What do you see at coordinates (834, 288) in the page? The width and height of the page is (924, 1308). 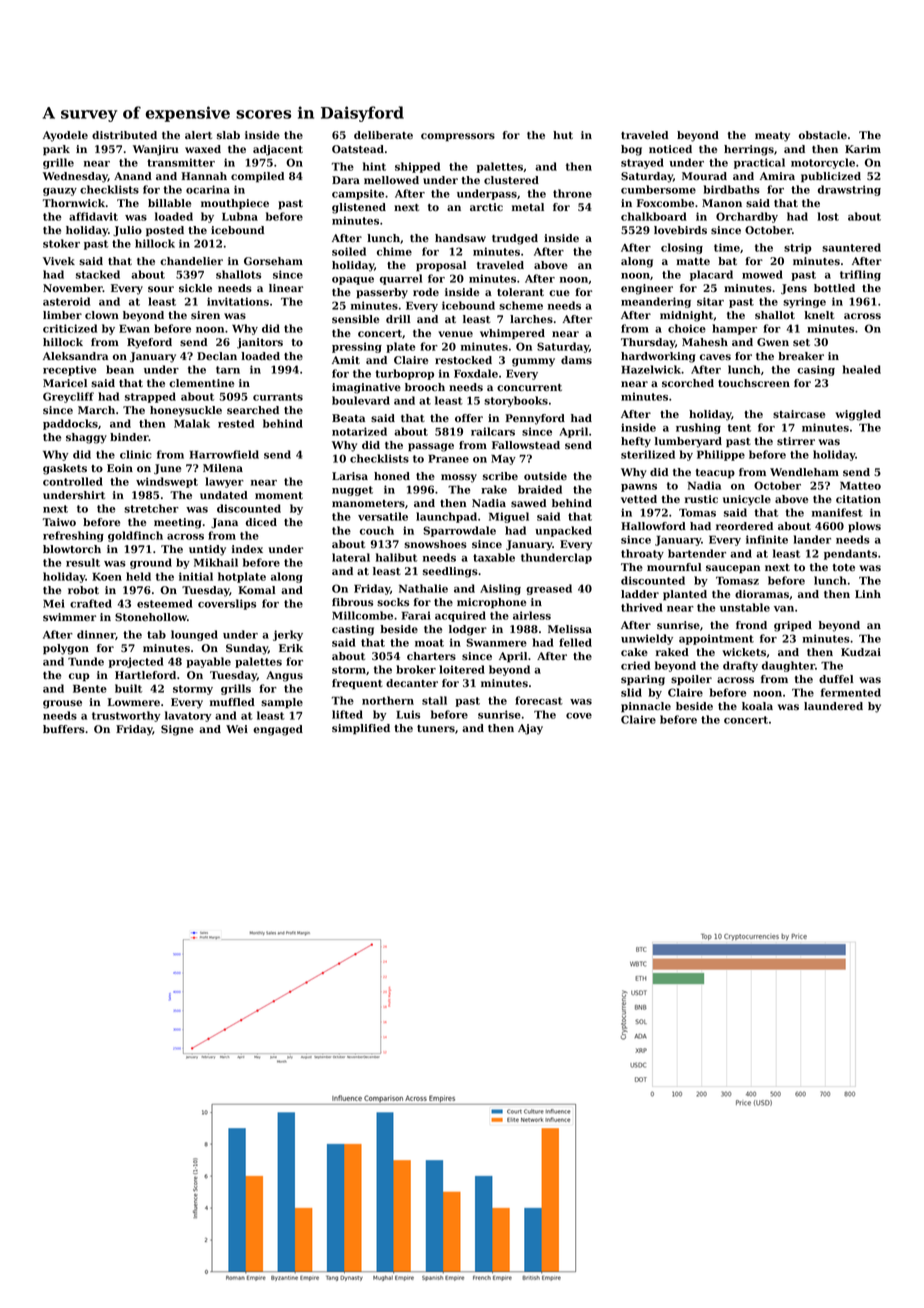 I see `bottled` at bounding box center [834, 288].
